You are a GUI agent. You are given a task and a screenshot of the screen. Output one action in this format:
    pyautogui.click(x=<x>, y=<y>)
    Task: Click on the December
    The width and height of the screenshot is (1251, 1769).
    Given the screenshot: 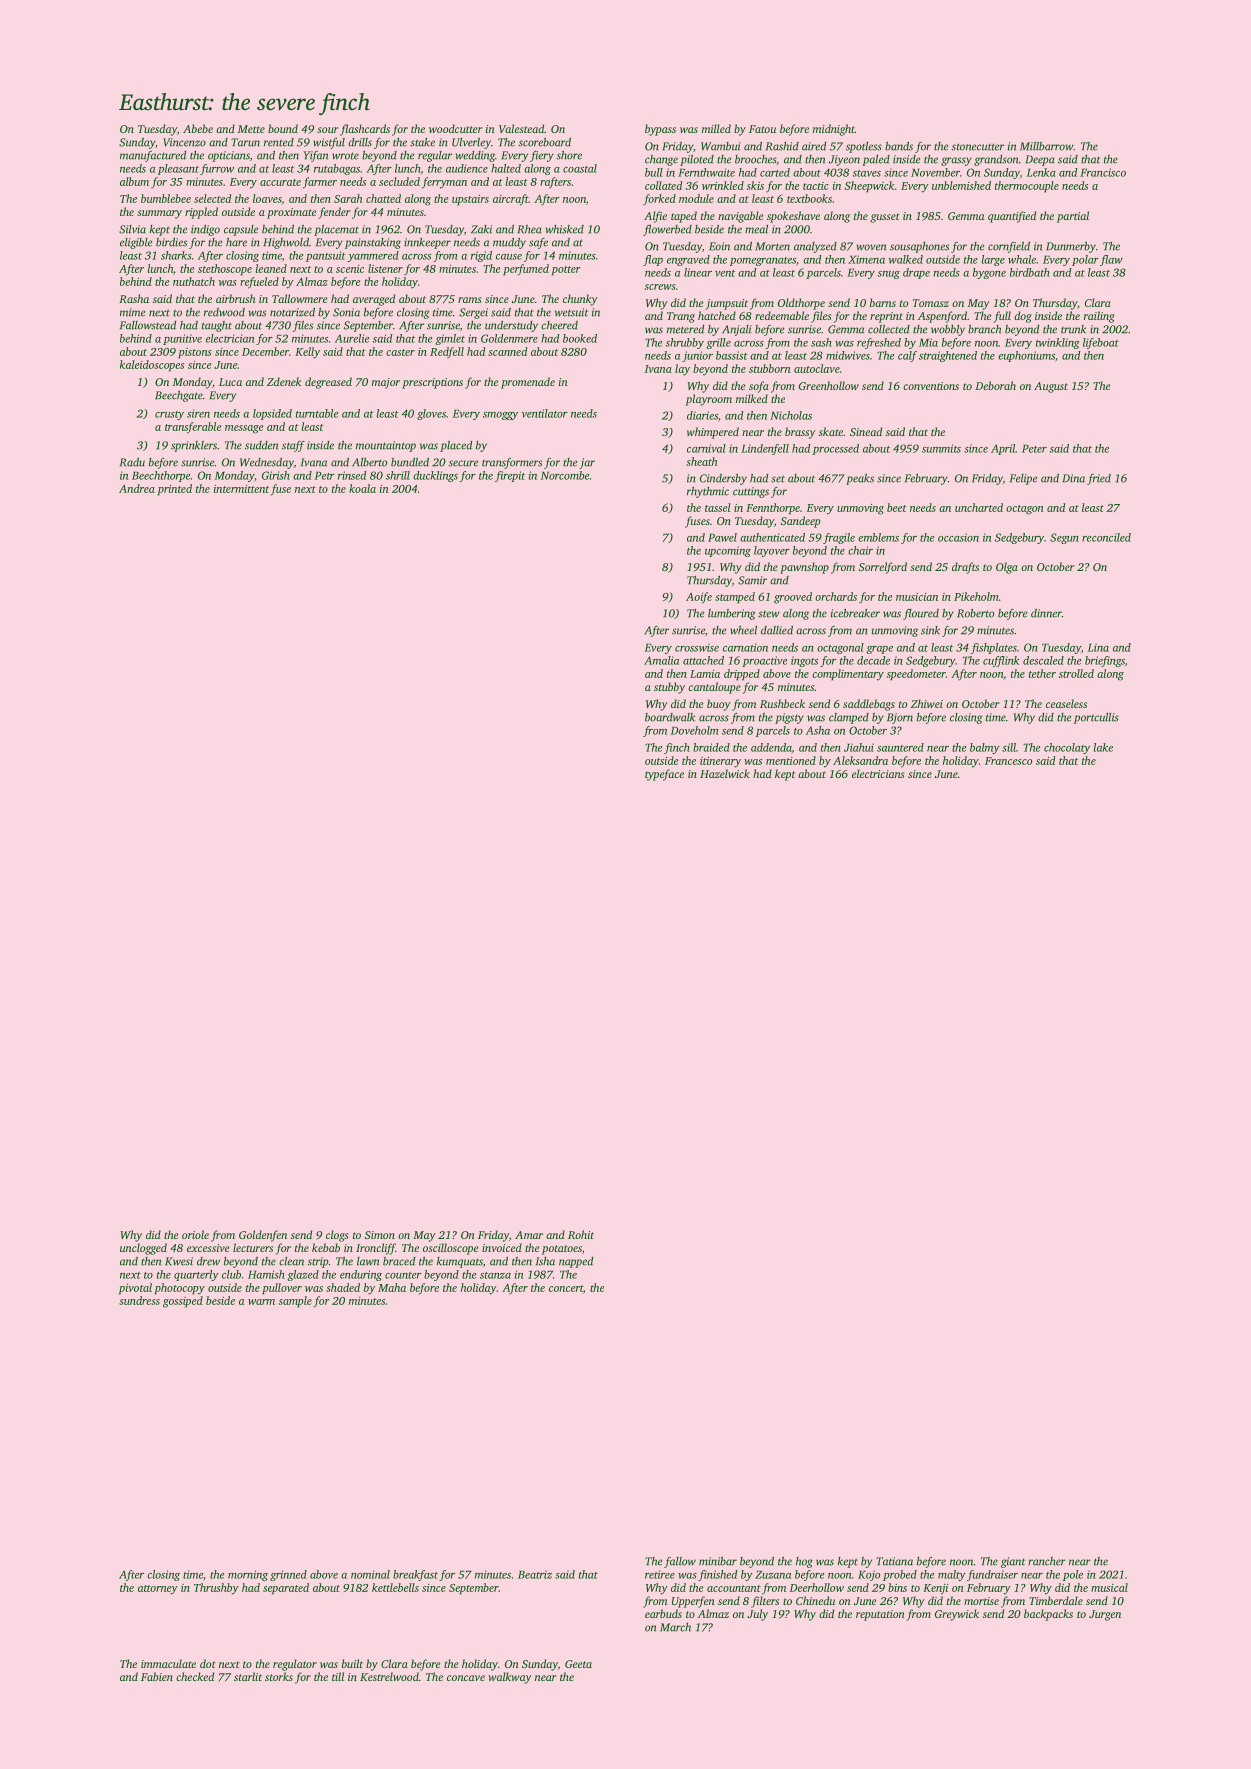 What is the action you would take?
    pyautogui.click(x=265, y=351)
